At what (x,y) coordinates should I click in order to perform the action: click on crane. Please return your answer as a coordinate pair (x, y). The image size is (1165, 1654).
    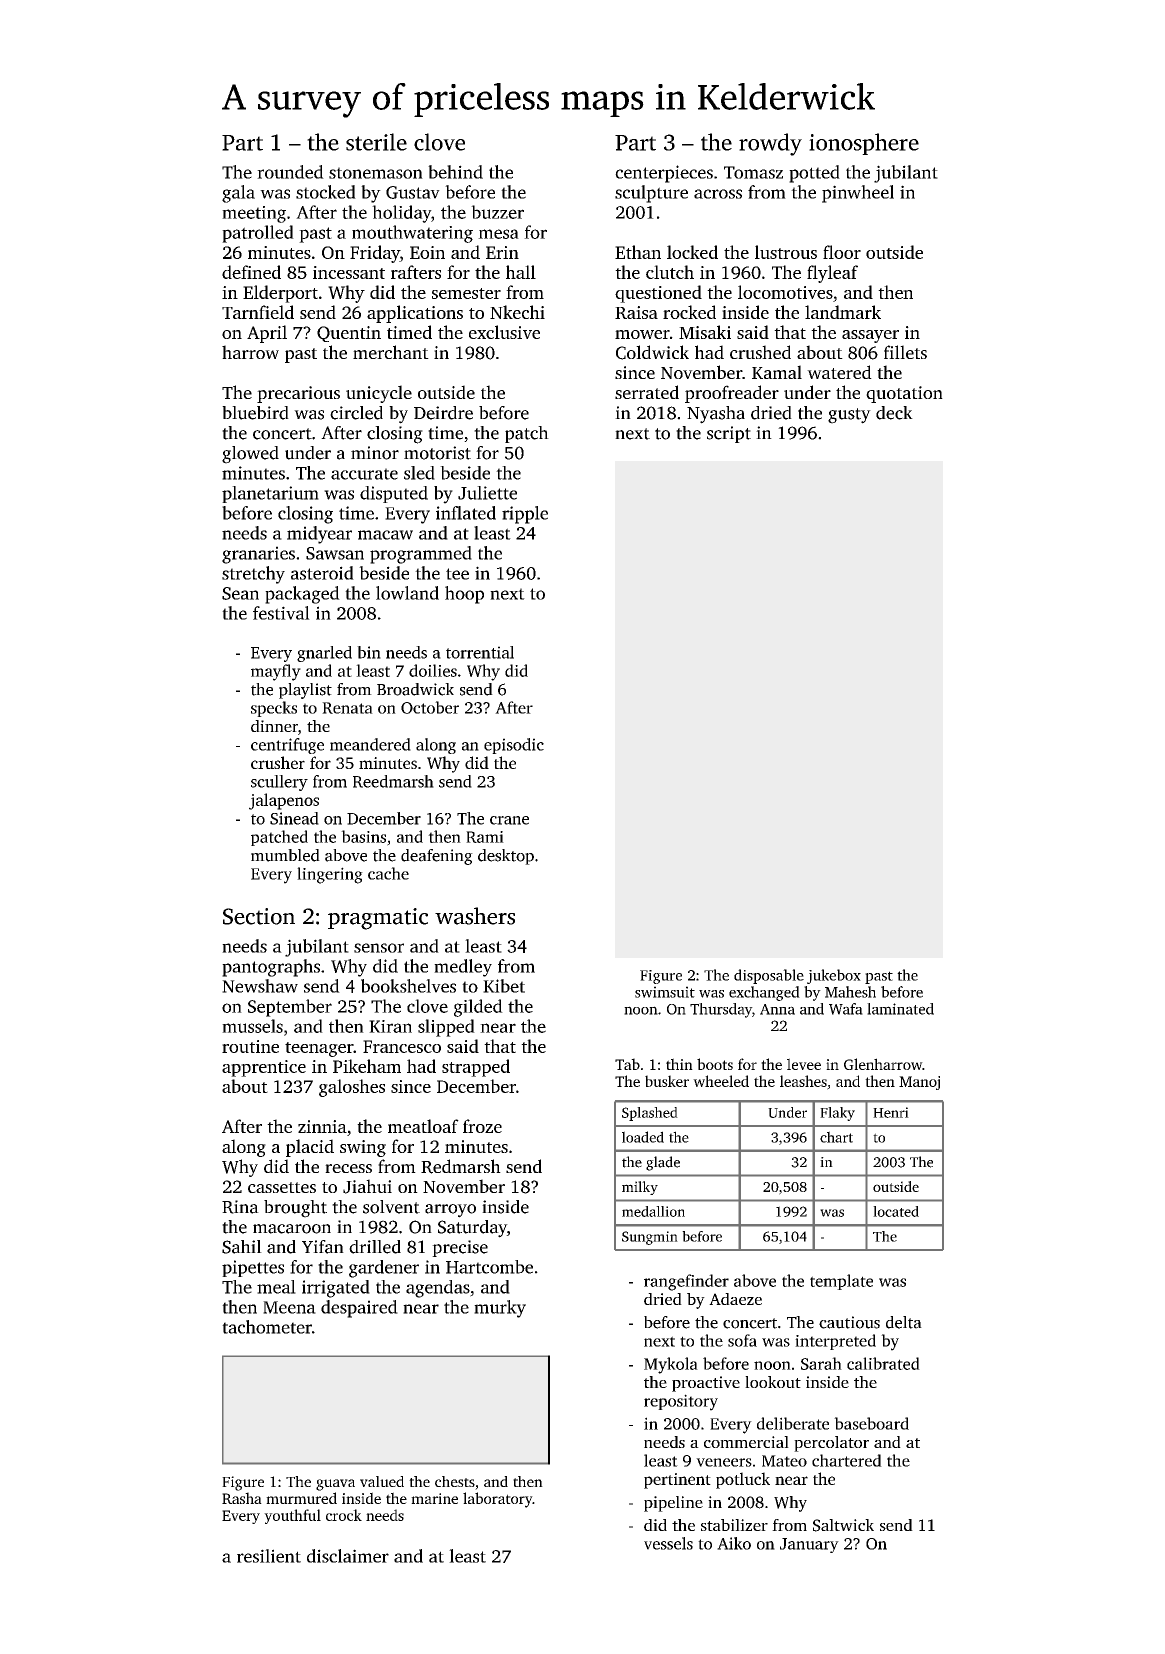
    Looking at the image, I should click on (509, 820).
